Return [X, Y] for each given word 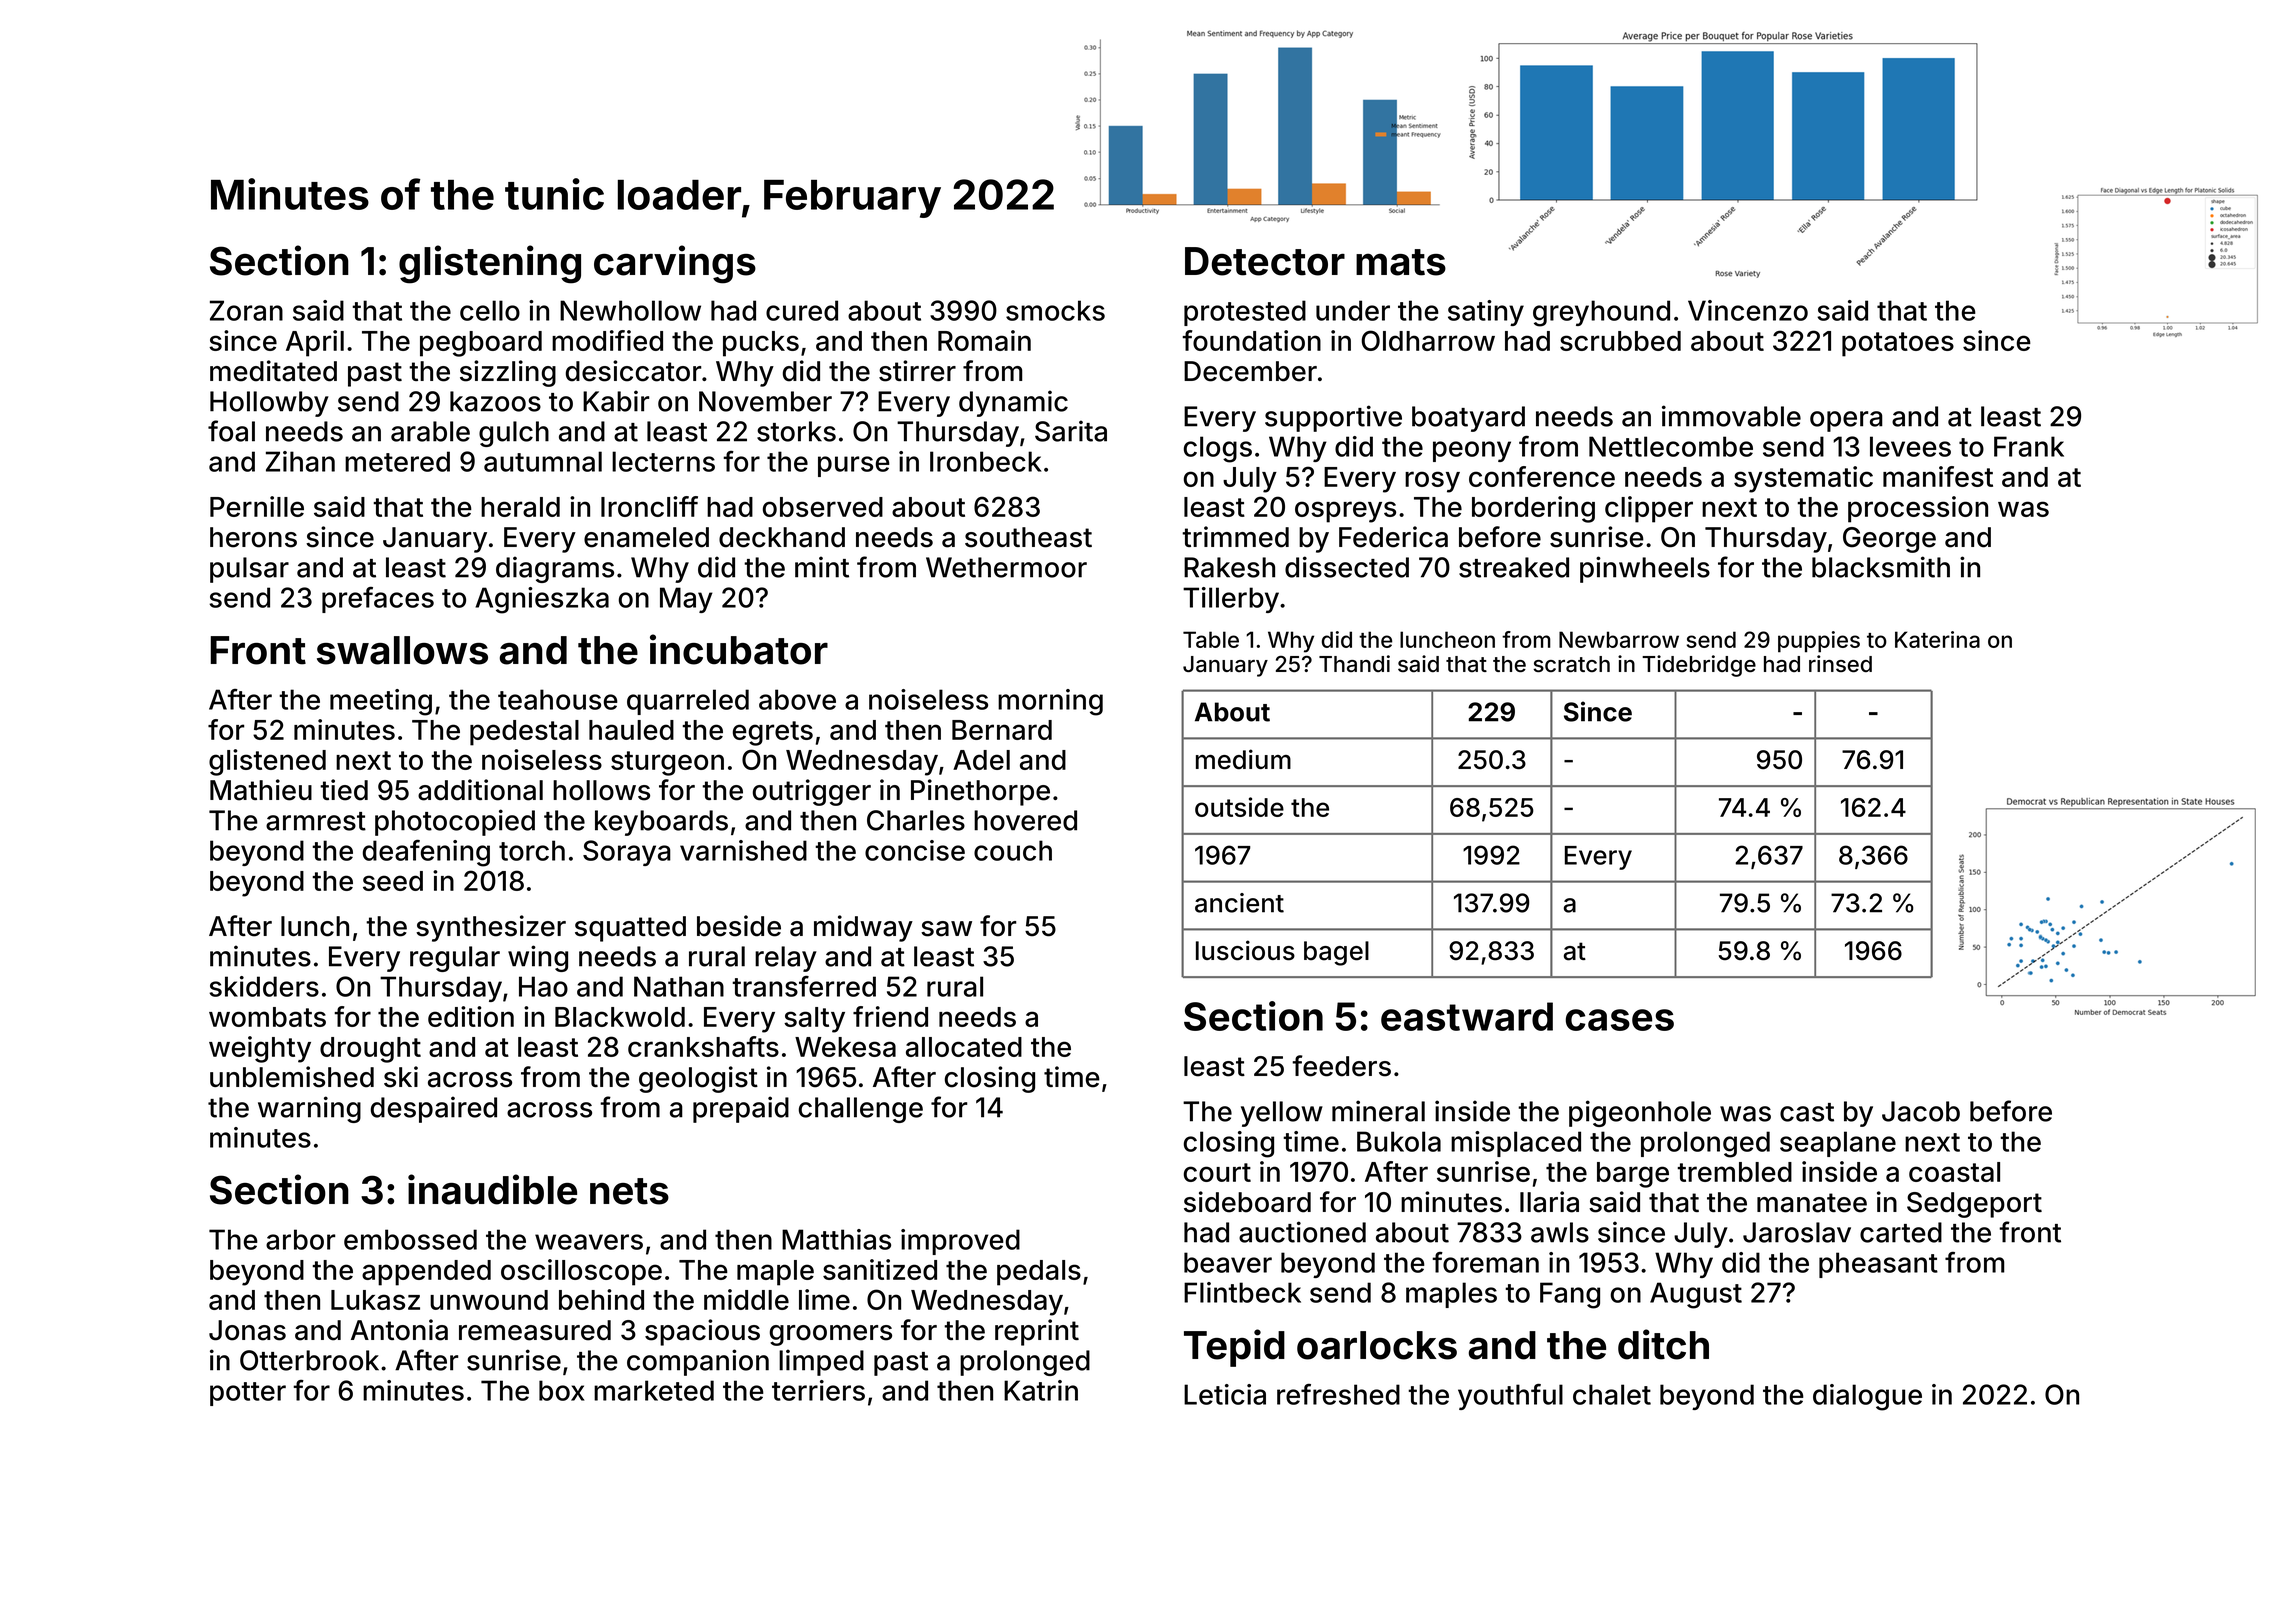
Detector [1265, 261]
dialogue [1867, 1397]
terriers [818, 1390]
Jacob [1921, 1111]
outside [1239, 807]
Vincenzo [1748, 310]
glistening [490, 264]
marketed [654, 1390]
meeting [381, 702]
